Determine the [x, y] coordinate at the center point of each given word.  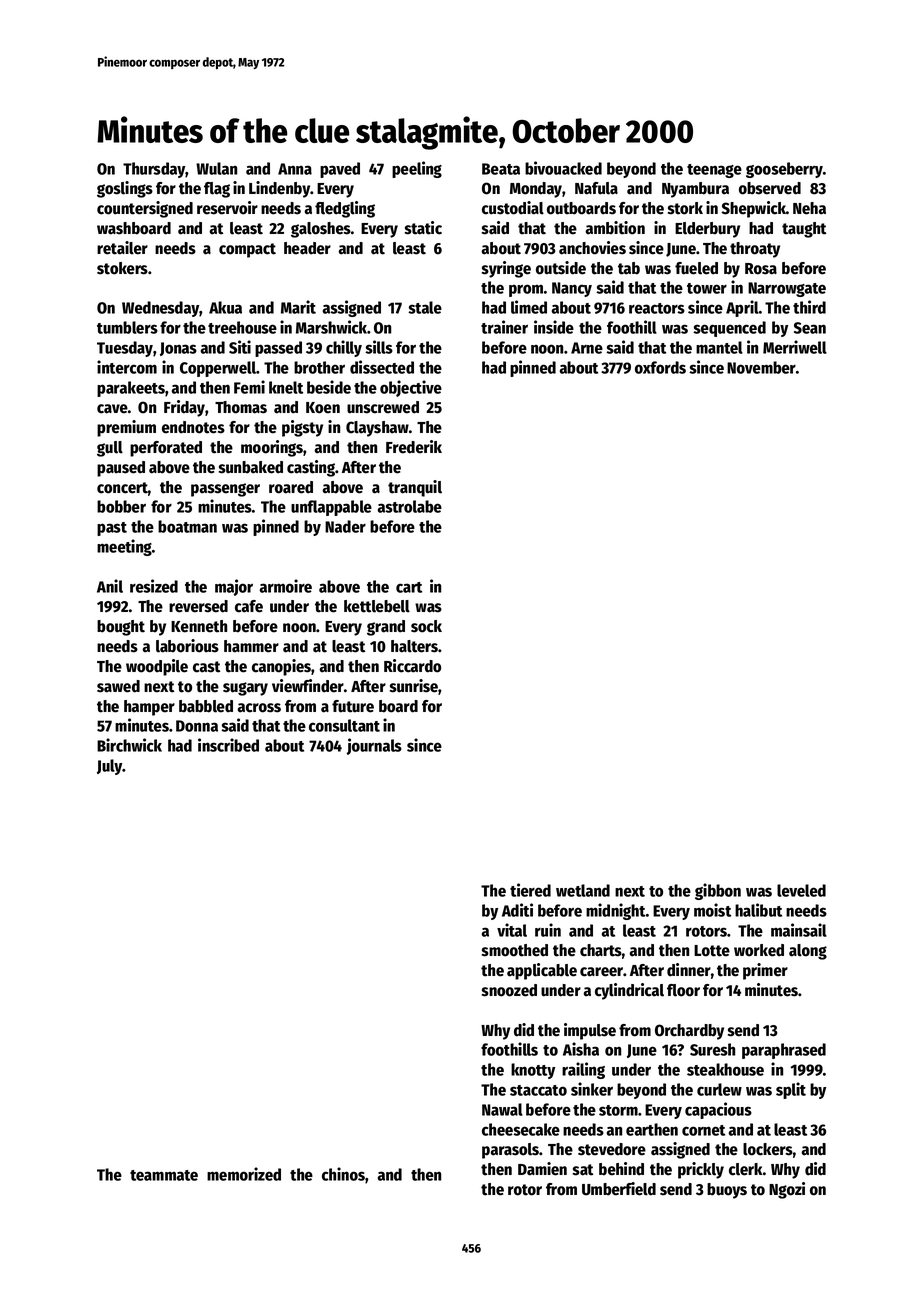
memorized [244, 1174]
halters [414, 646]
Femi [249, 387]
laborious [187, 646]
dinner [689, 970]
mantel [719, 347]
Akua [225, 307]
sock [426, 626]
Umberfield [619, 1189]
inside [554, 327]
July [110, 767]
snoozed [509, 990]
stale [425, 307]
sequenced [729, 329]
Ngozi [787, 1190]
